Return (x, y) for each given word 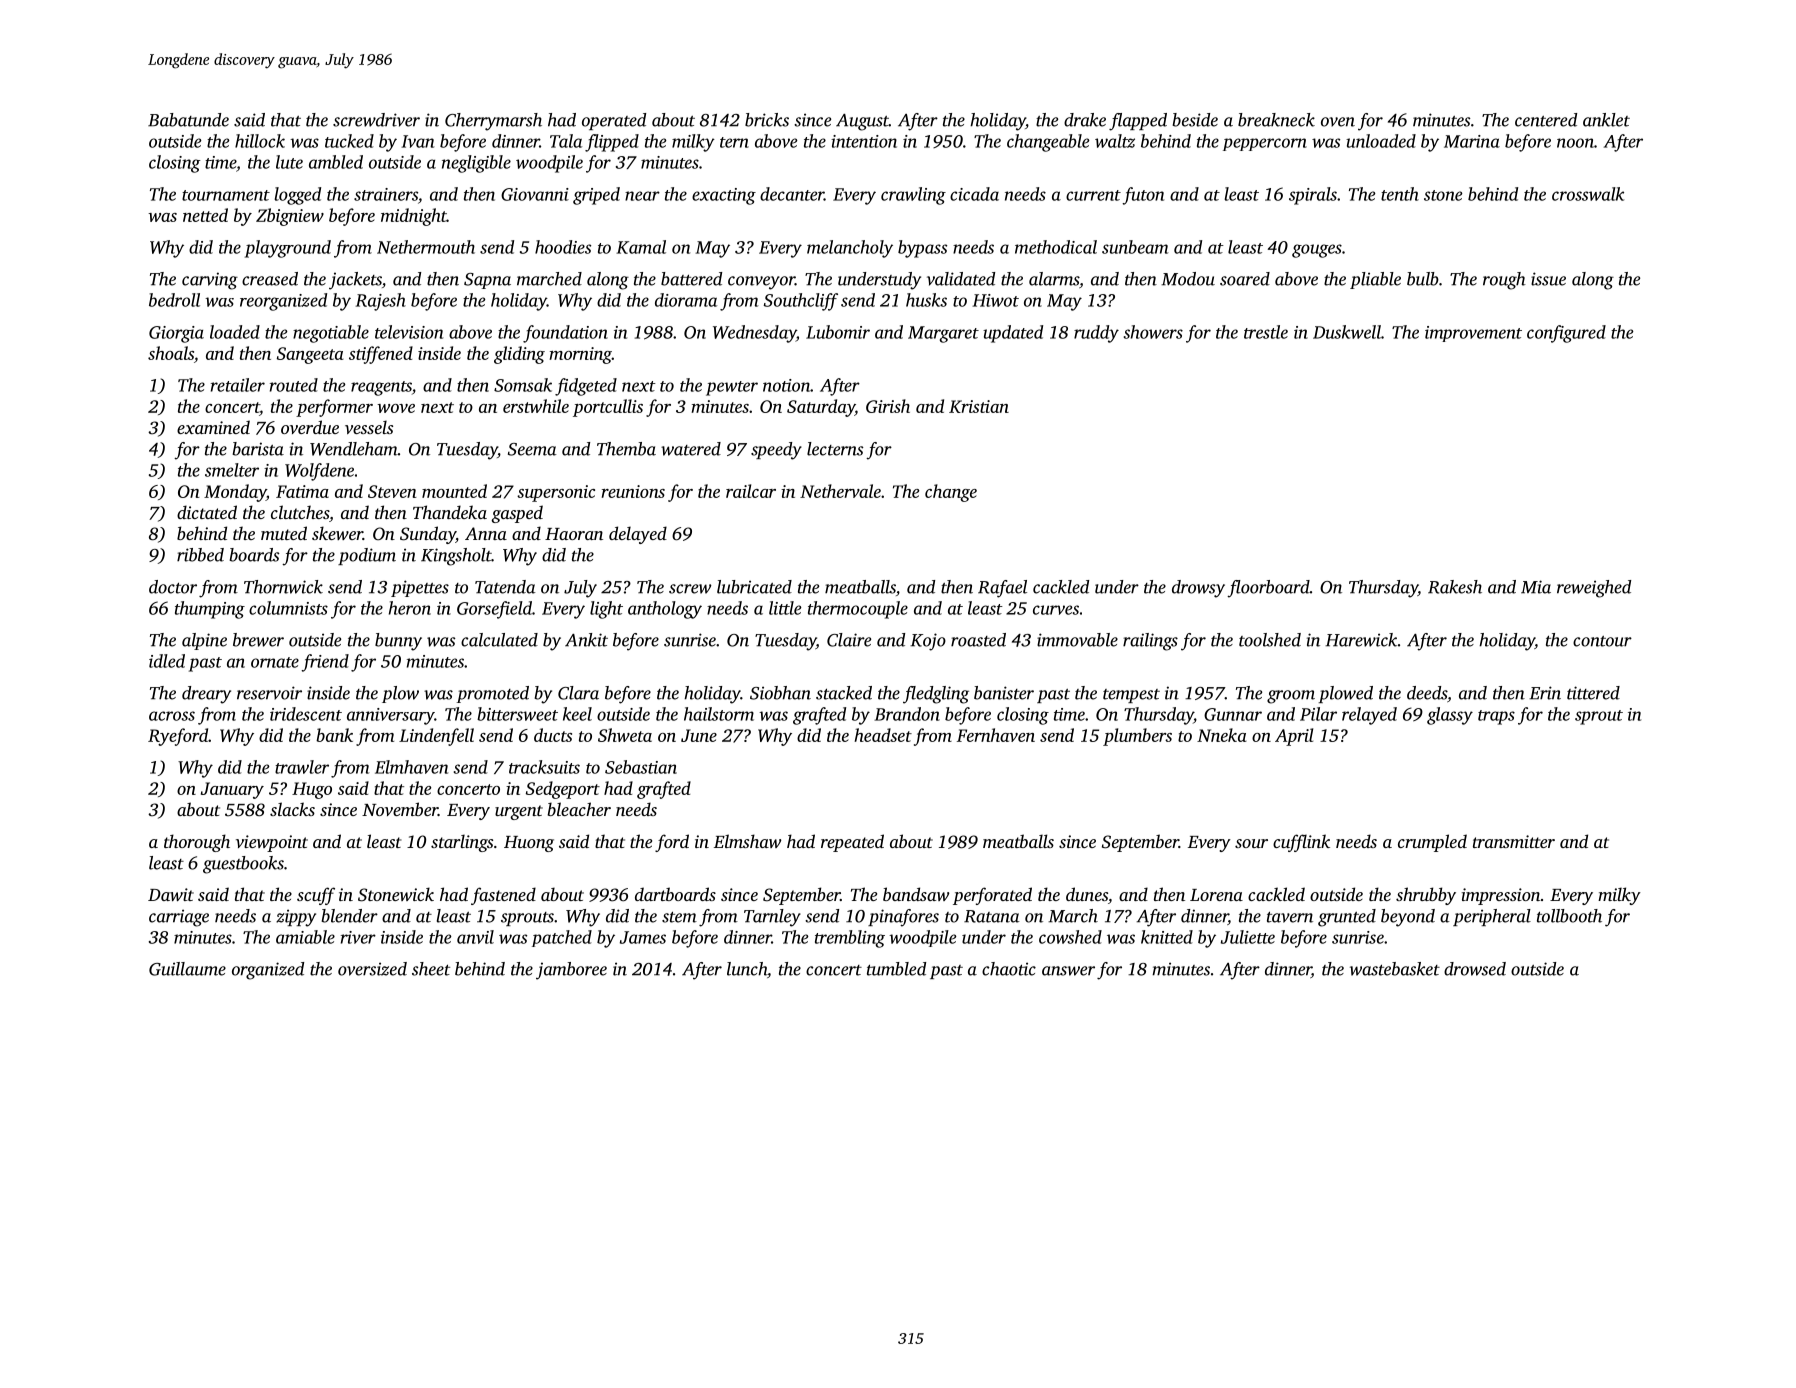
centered (1546, 120)
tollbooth (1569, 916)
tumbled (896, 969)
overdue (310, 427)
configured (1566, 334)
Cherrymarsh (493, 122)
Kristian (979, 406)
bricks (767, 120)
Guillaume (187, 969)
